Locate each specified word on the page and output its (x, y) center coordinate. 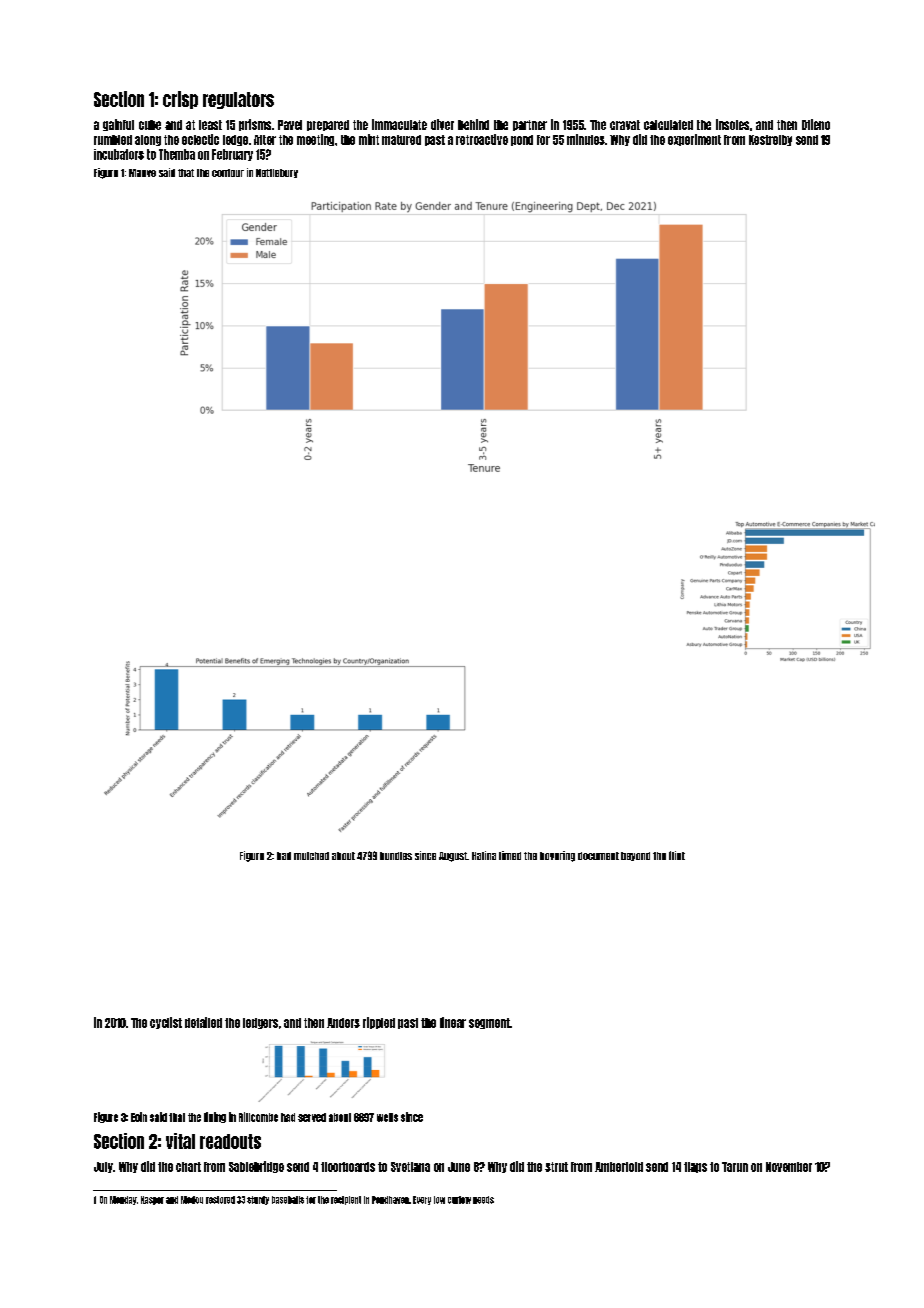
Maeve (142, 173)
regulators (238, 100)
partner (530, 125)
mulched (311, 856)
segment (489, 1023)
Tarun (735, 1167)
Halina (484, 855)
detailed (203, 1022)
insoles (732, 124)
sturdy (258, 1200)
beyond (635, 856)
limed (510, 855)
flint (677, 855)
